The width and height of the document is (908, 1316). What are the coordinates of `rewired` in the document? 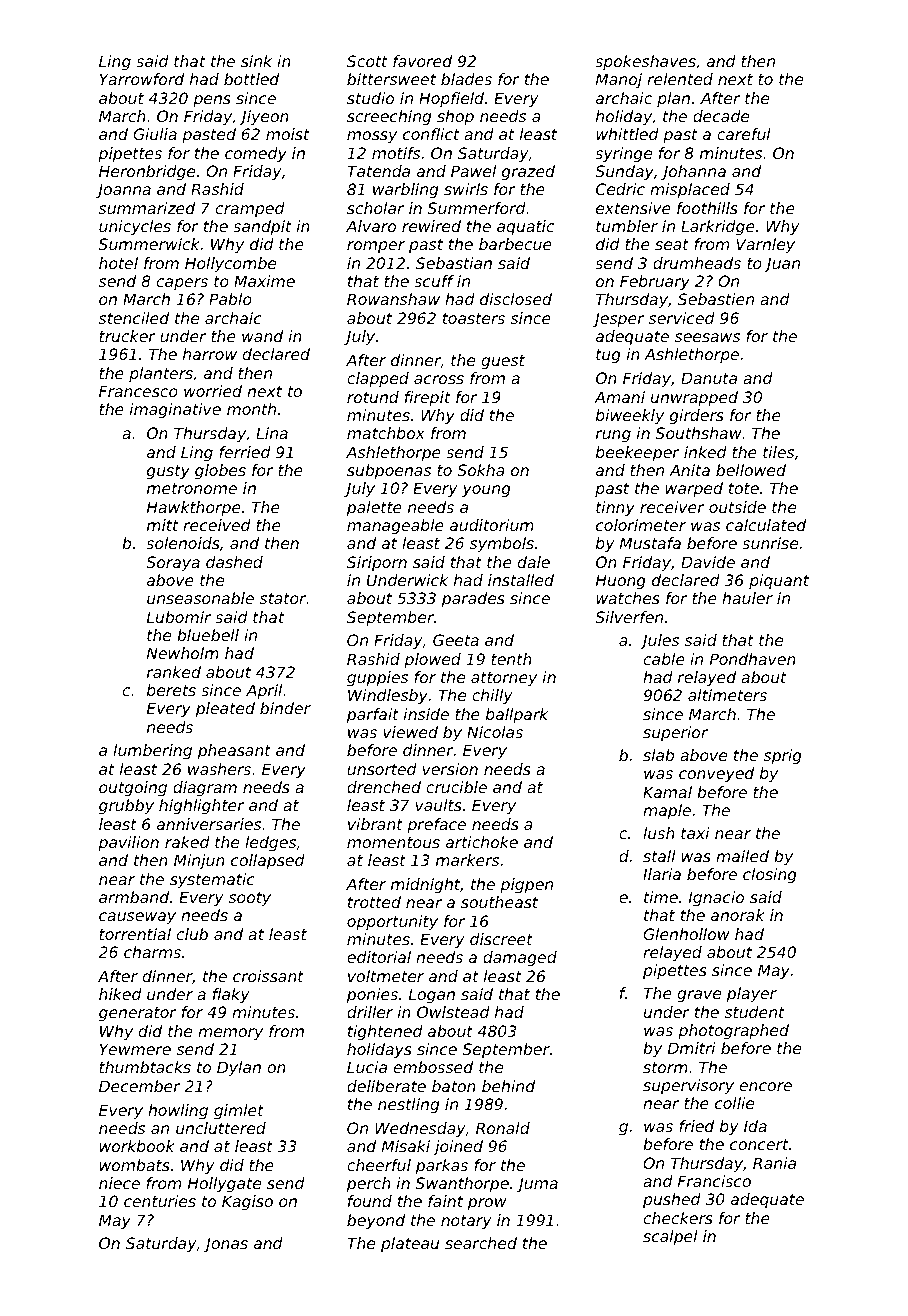 It's located at (431, 226).
